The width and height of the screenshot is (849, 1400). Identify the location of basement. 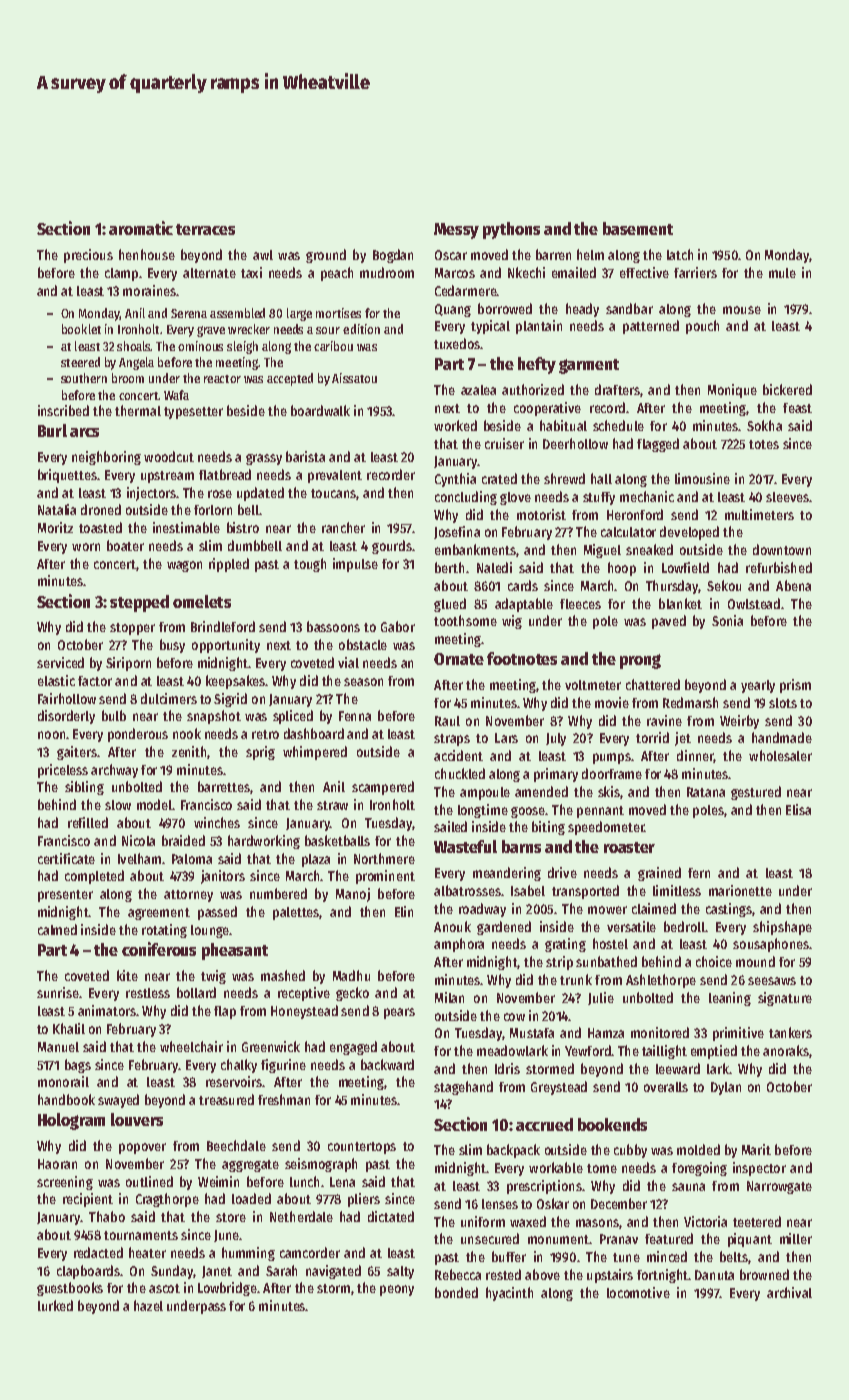
(638, 228).
